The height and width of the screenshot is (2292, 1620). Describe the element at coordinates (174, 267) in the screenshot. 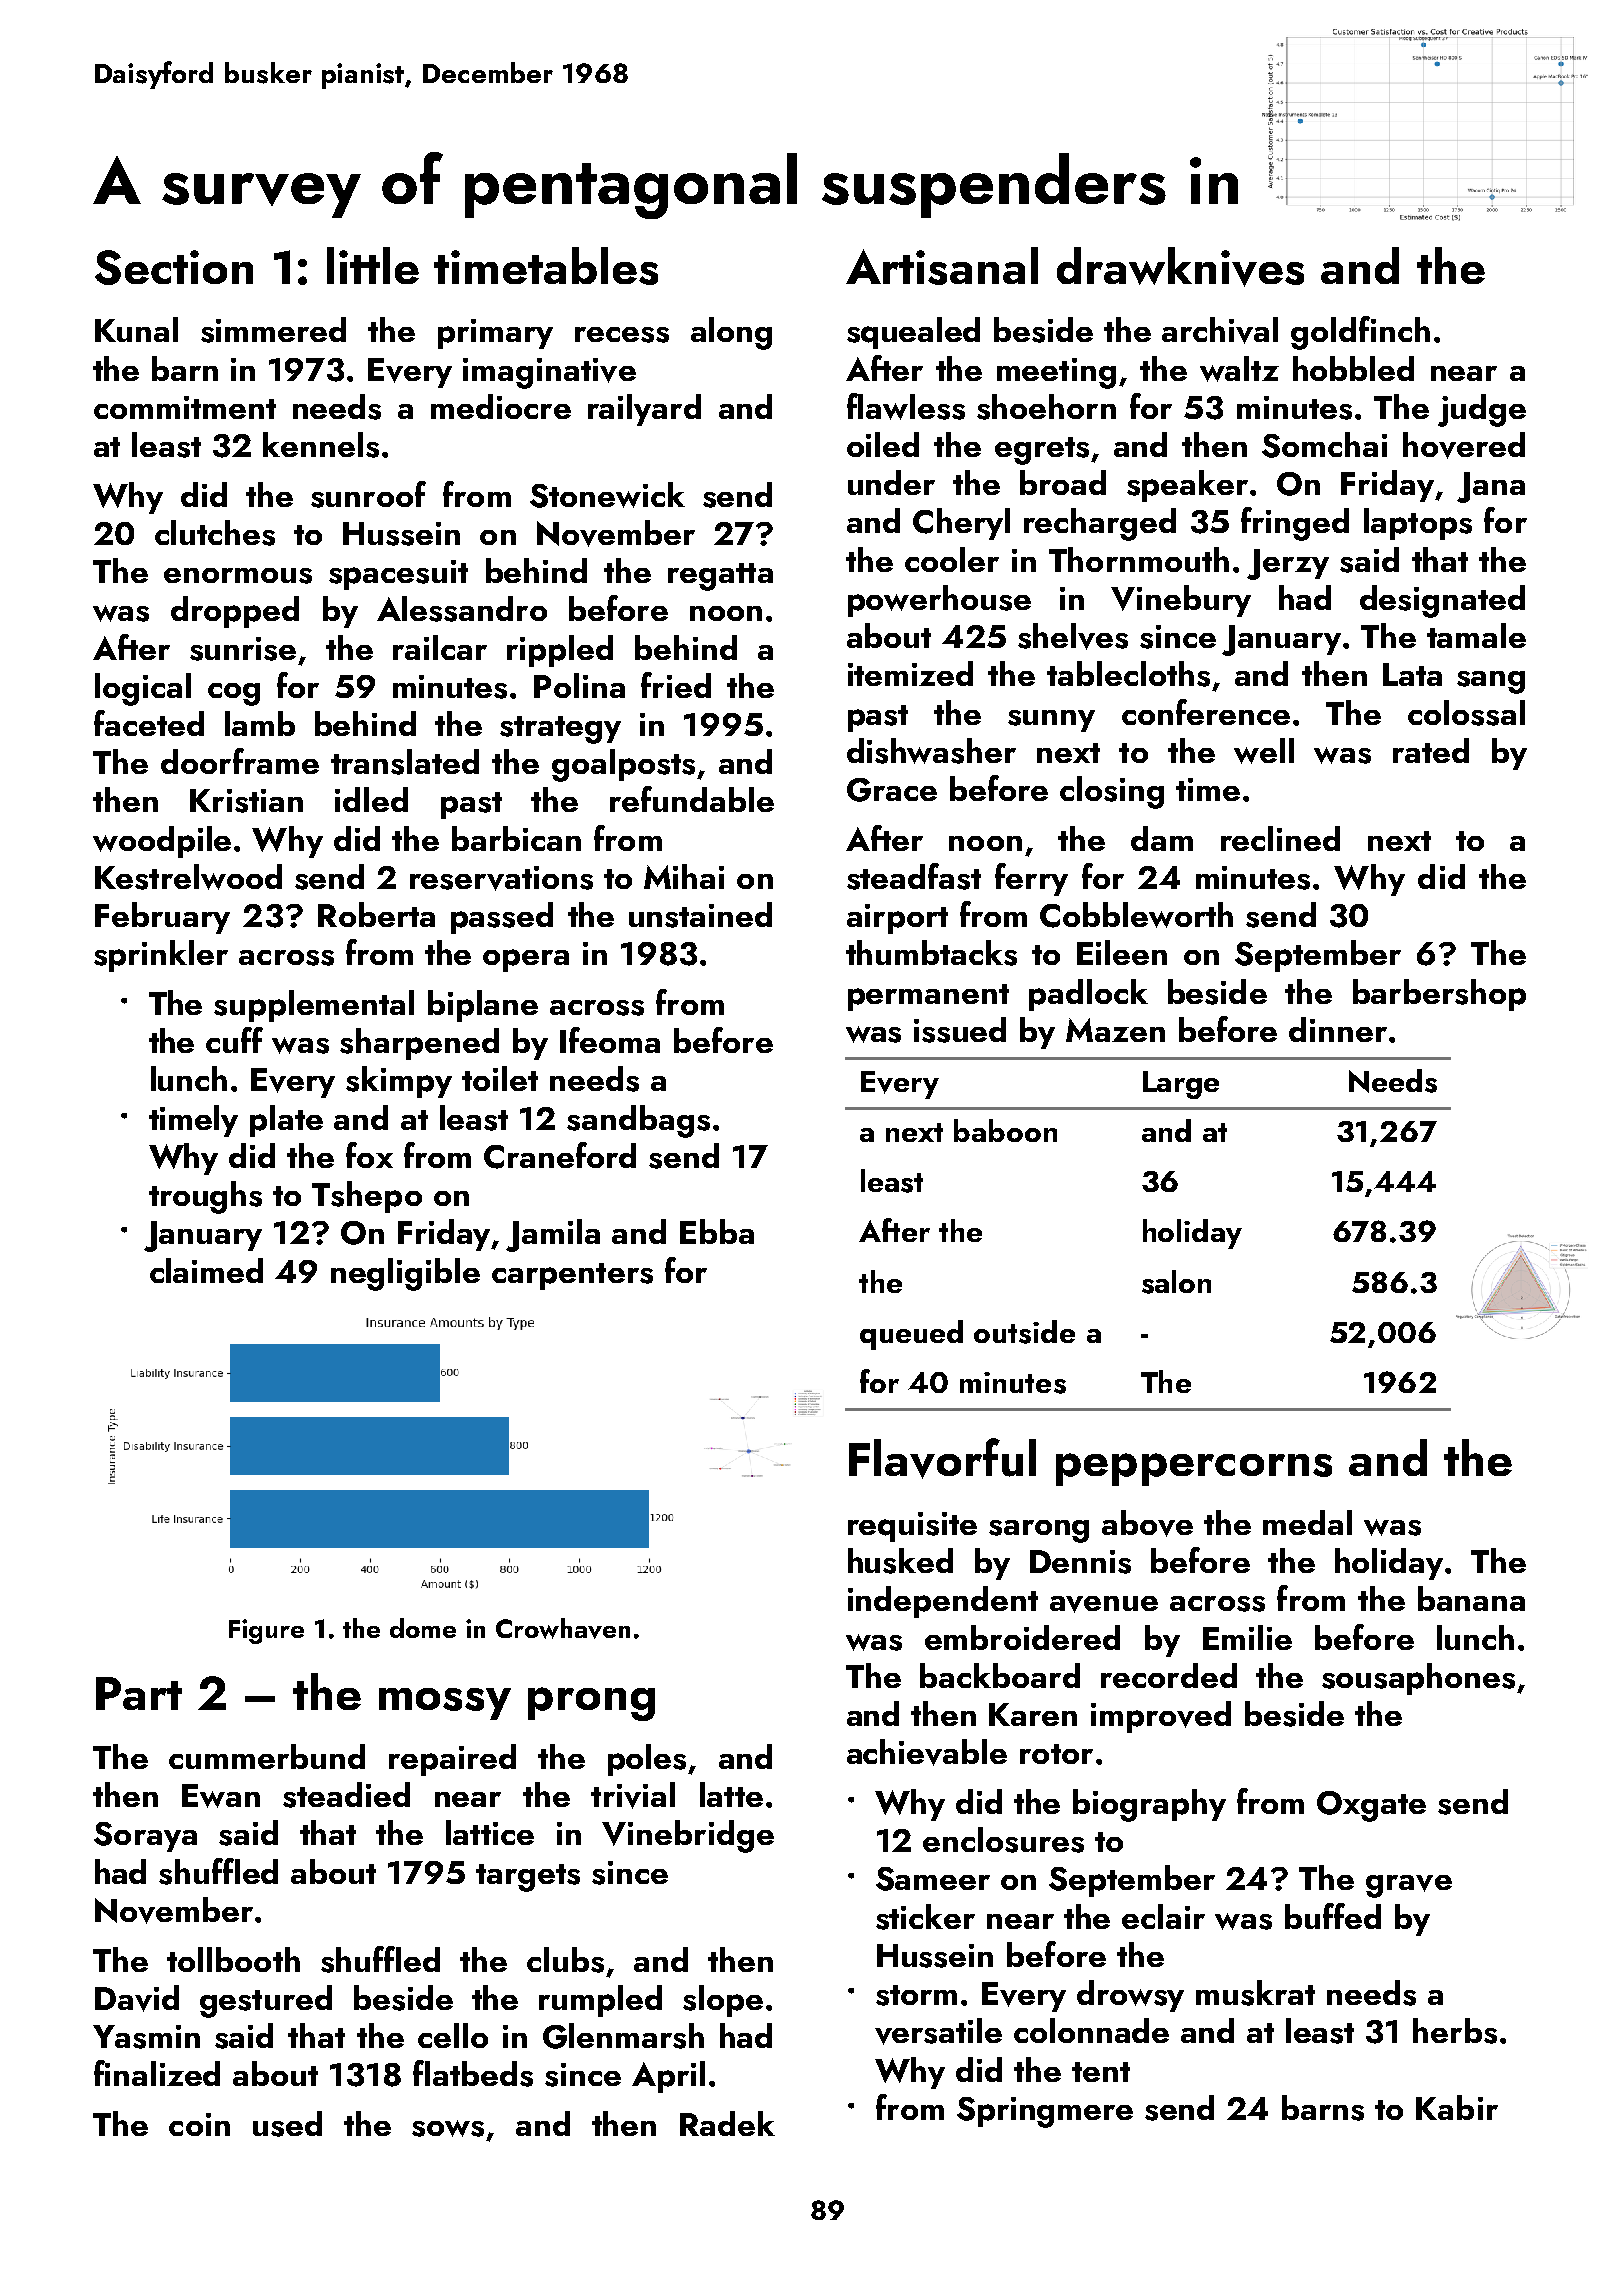

I see `Section` at that location.
